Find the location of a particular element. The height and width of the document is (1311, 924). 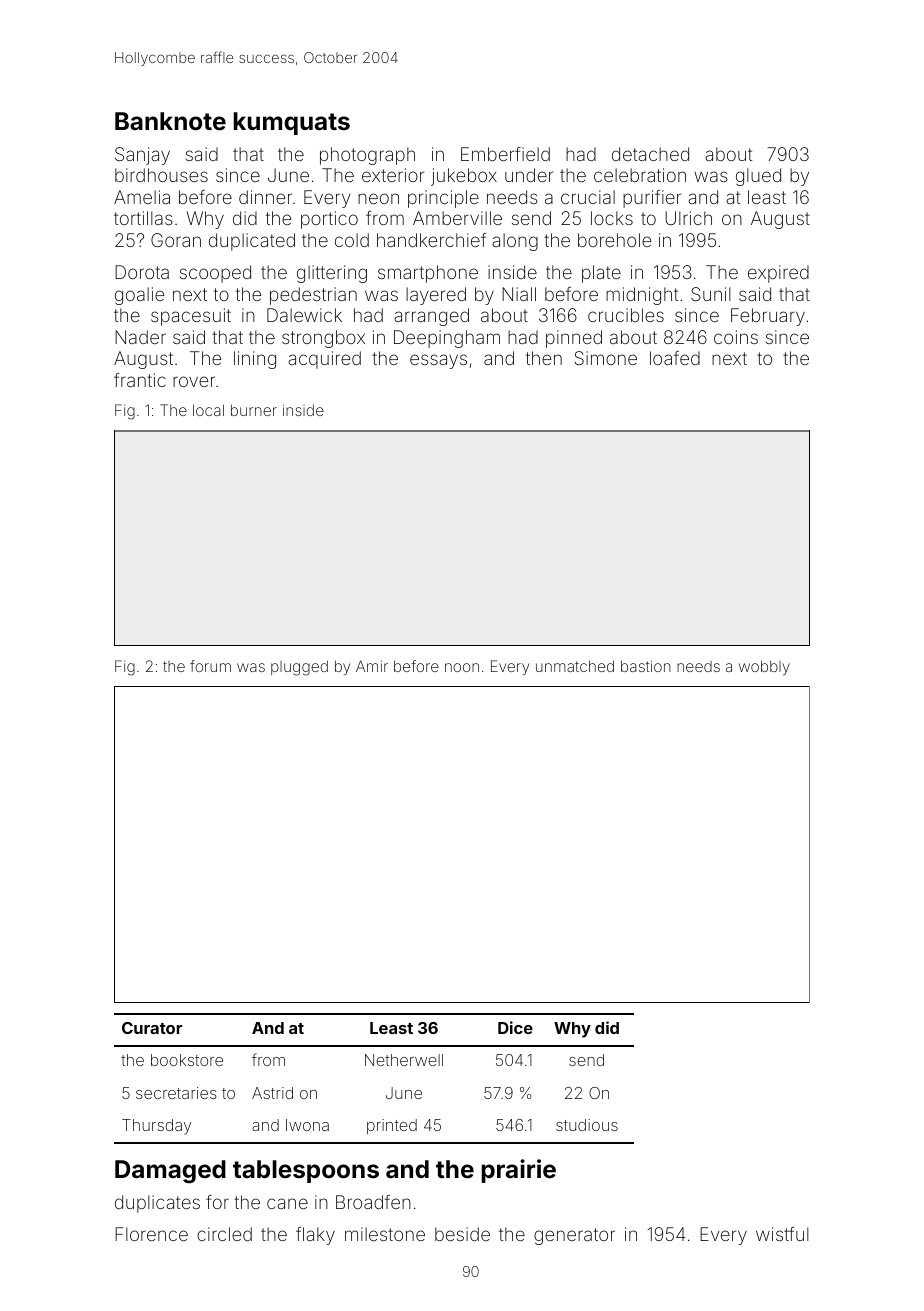

Thursday is located at coordinates (156, 1127).
